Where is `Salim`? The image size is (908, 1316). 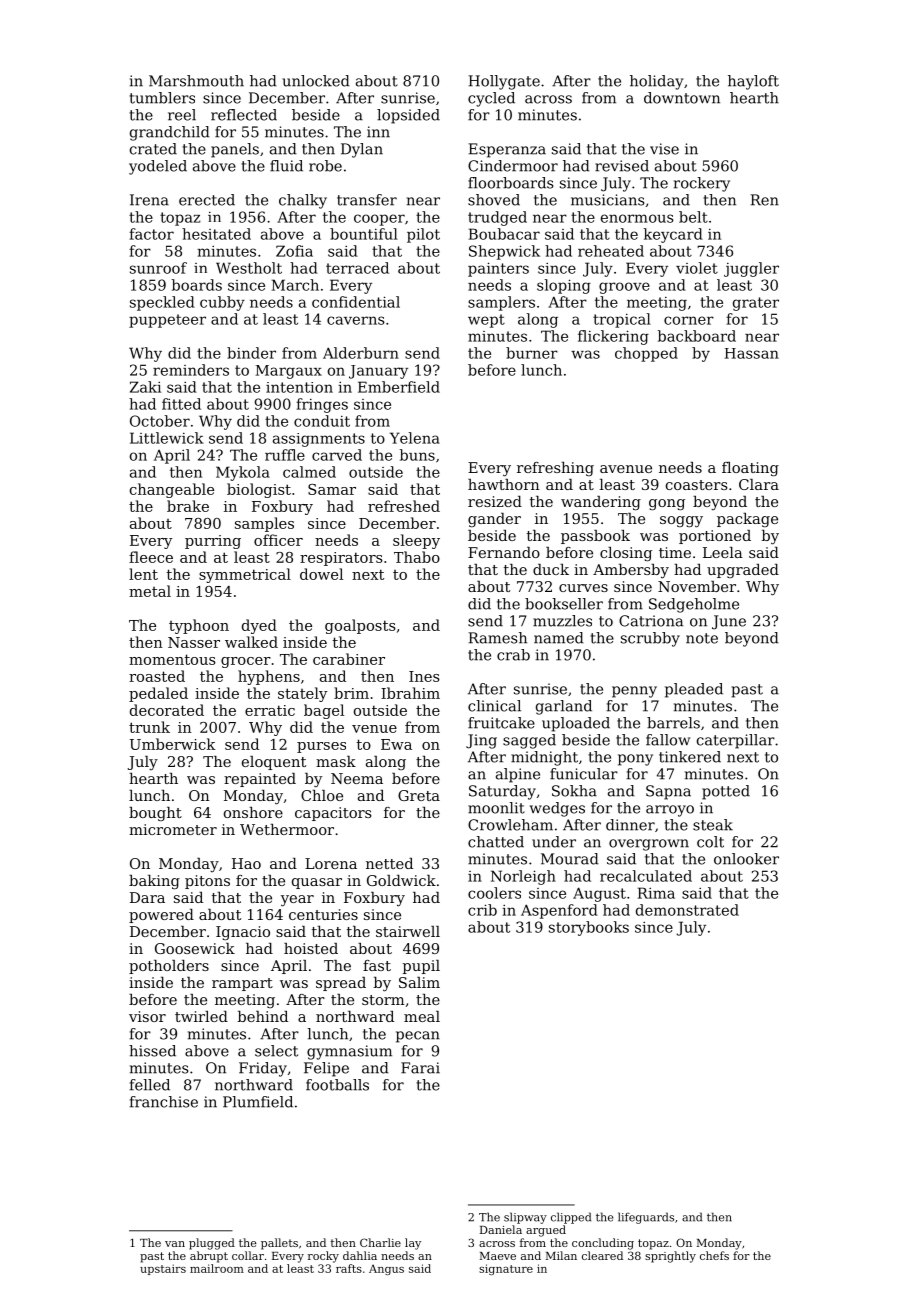 Salim is located at coordinates (419, 982).
